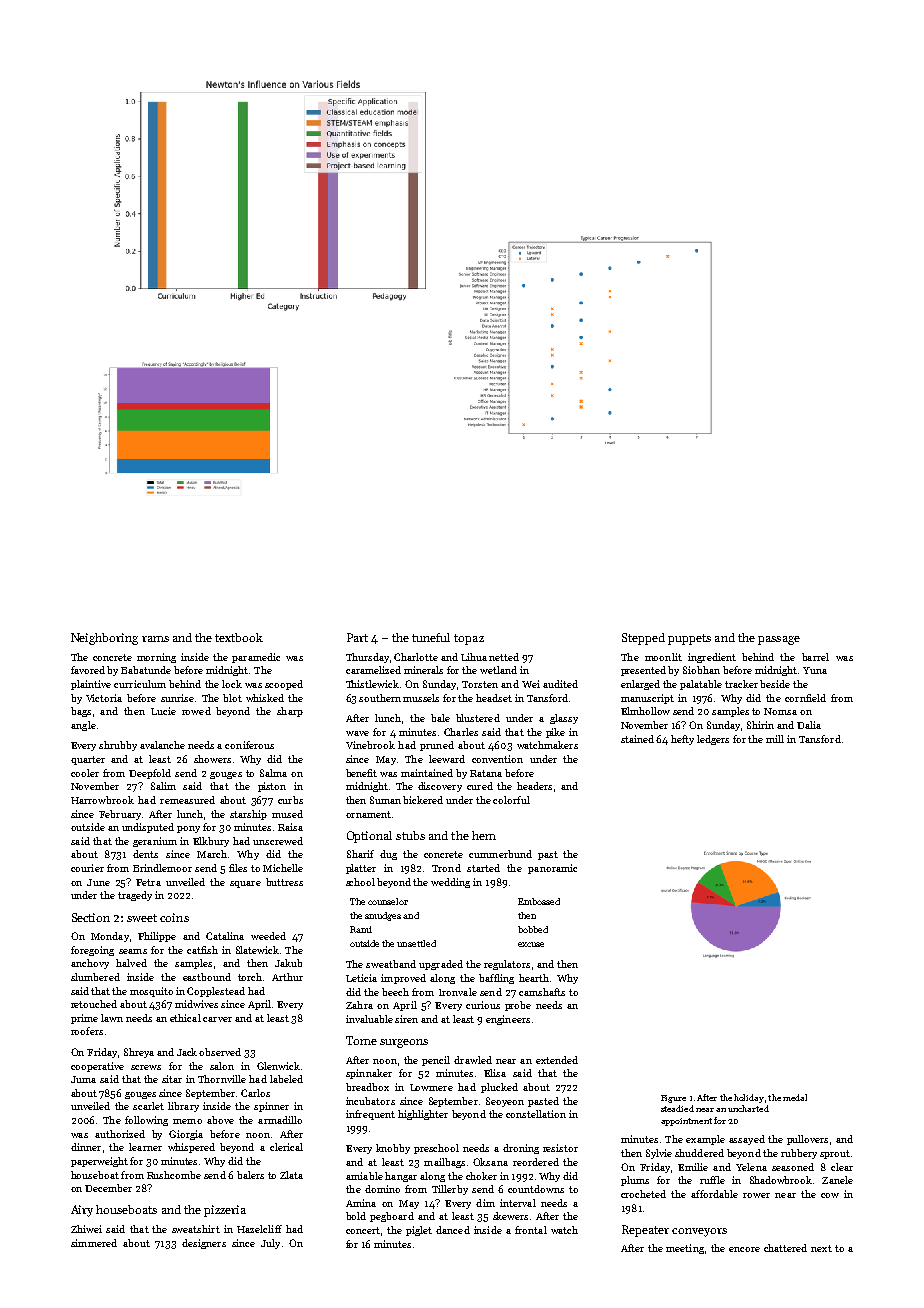 Image resolution: width=924 pixels, height=1308 pixels. Describe the element at coordinates (91, 917) in the document. I see `Section` at that location.
